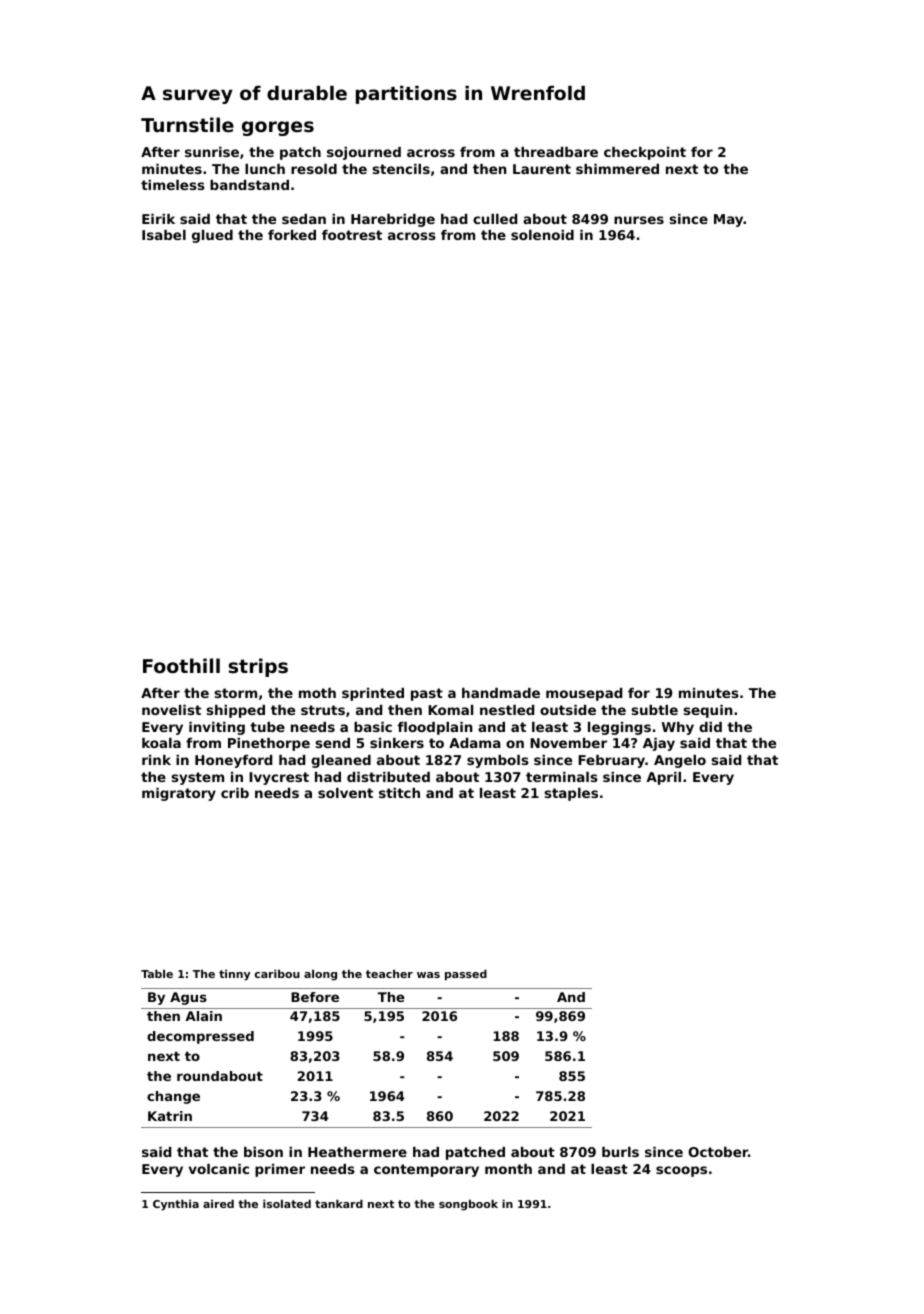 This page has width=924, height=1314. Describe the element at coordinates (292, 235) in the page. I see `forked` at that location.
